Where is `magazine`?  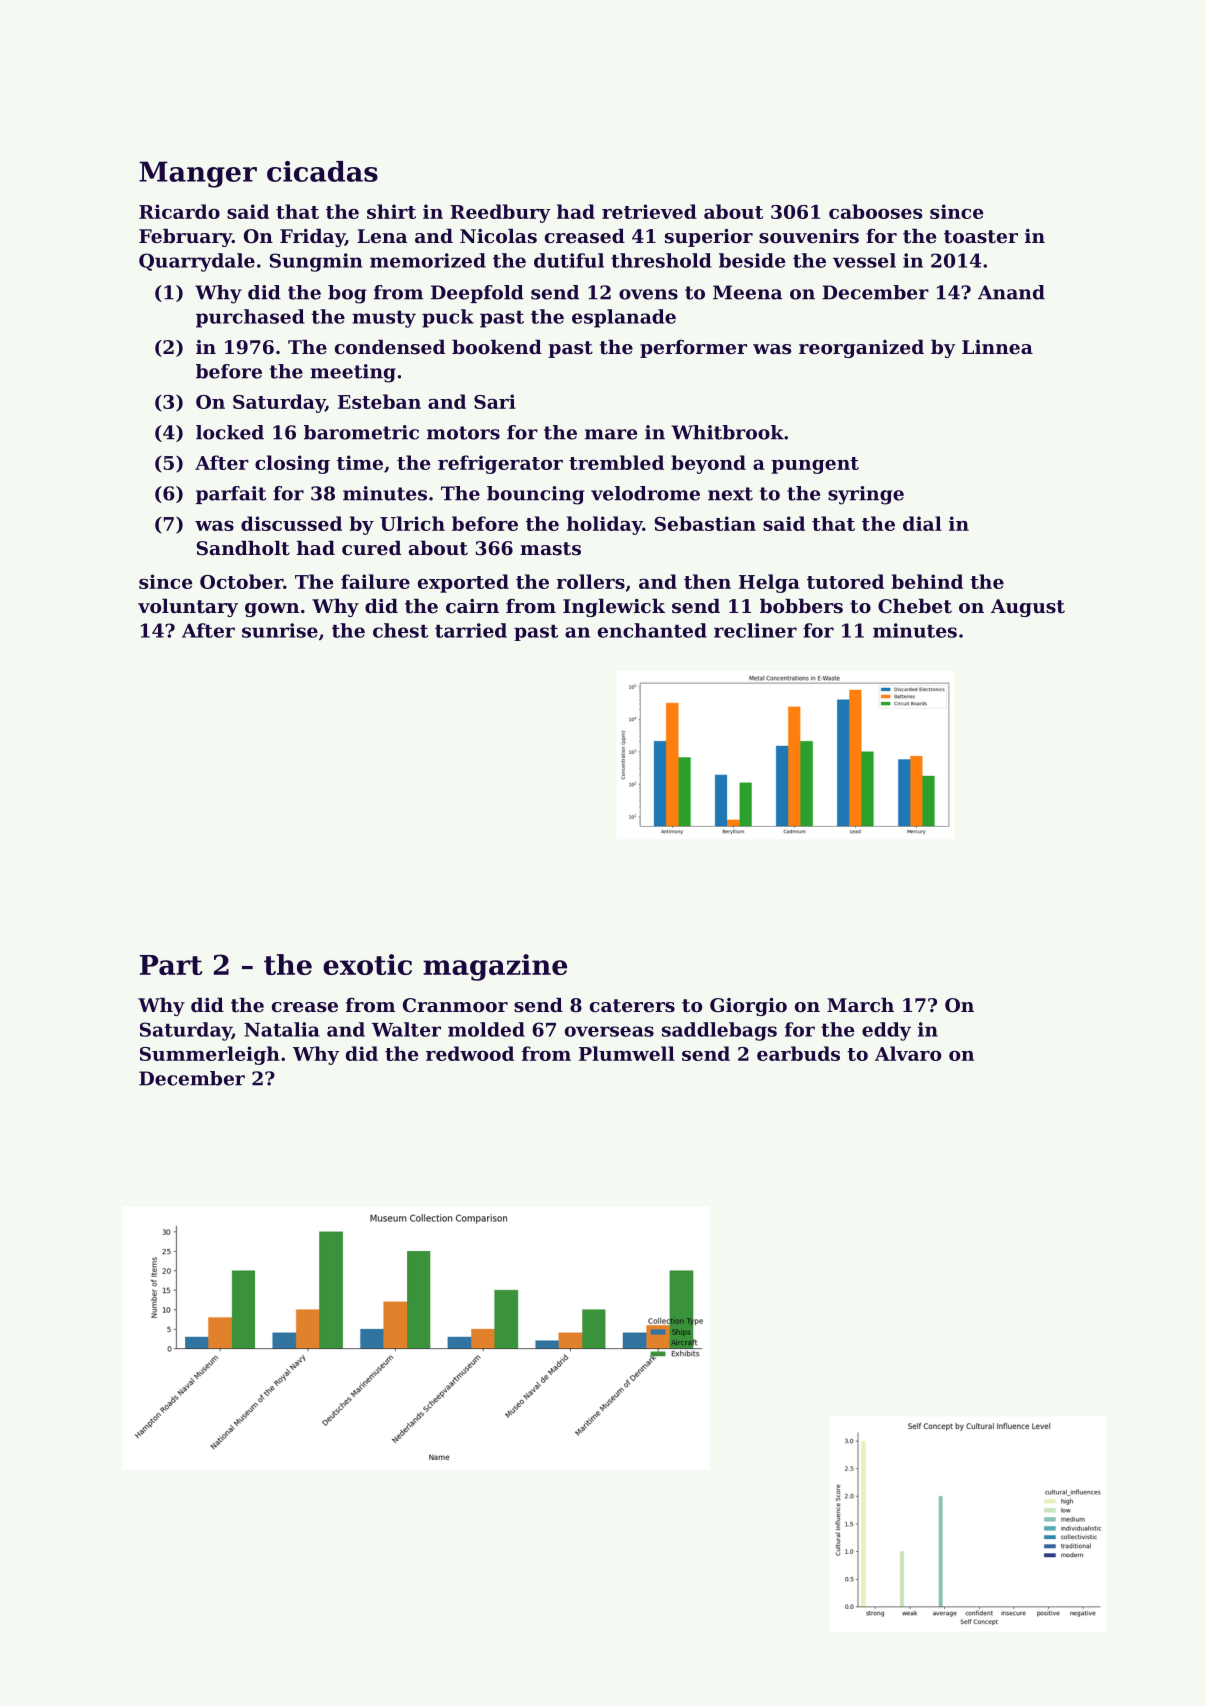 magazine is located at coordinates (495, 967).
